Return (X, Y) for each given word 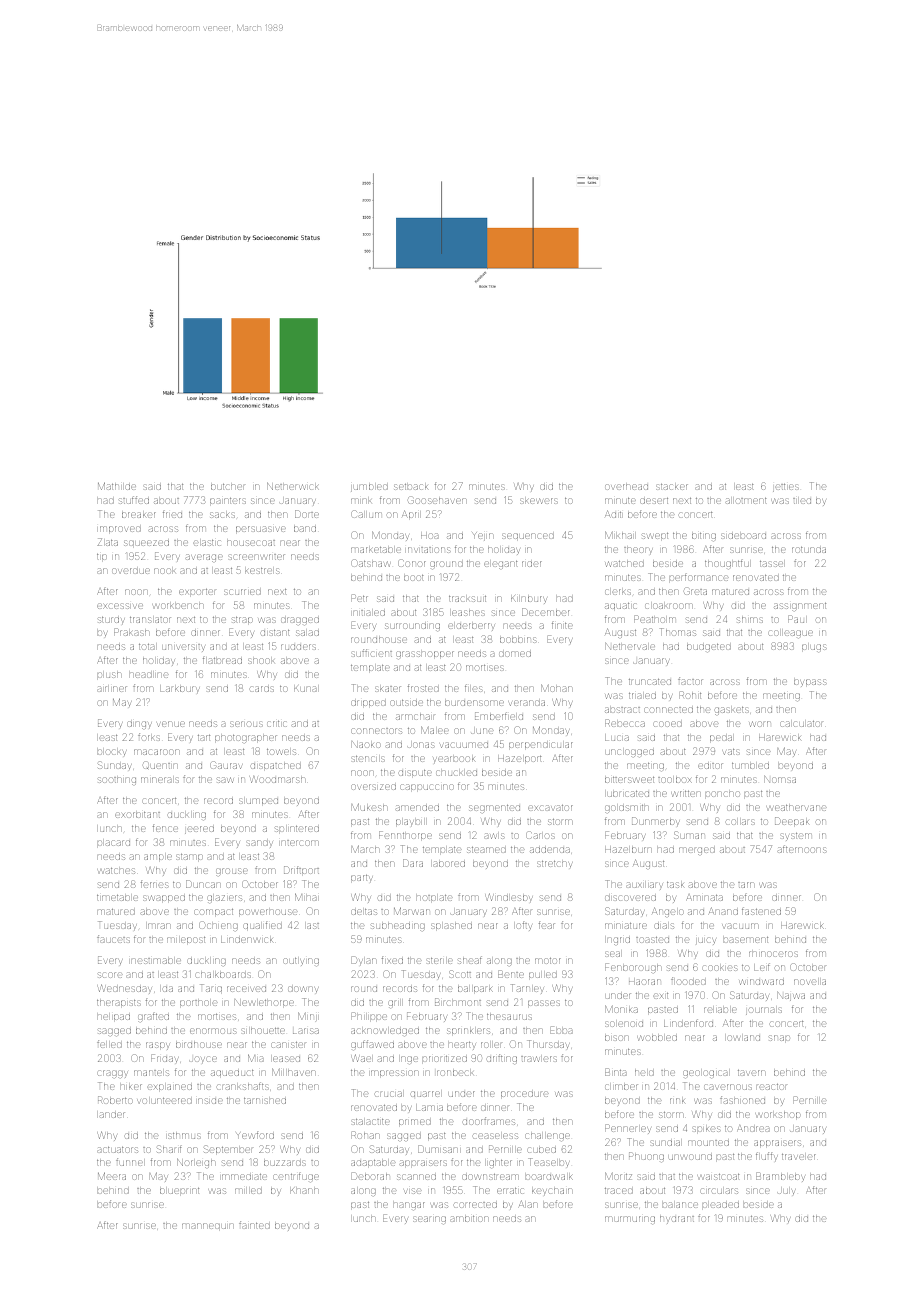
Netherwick (293, 486)
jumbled (369, 488)
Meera (112, 1176)
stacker (672, 487)
